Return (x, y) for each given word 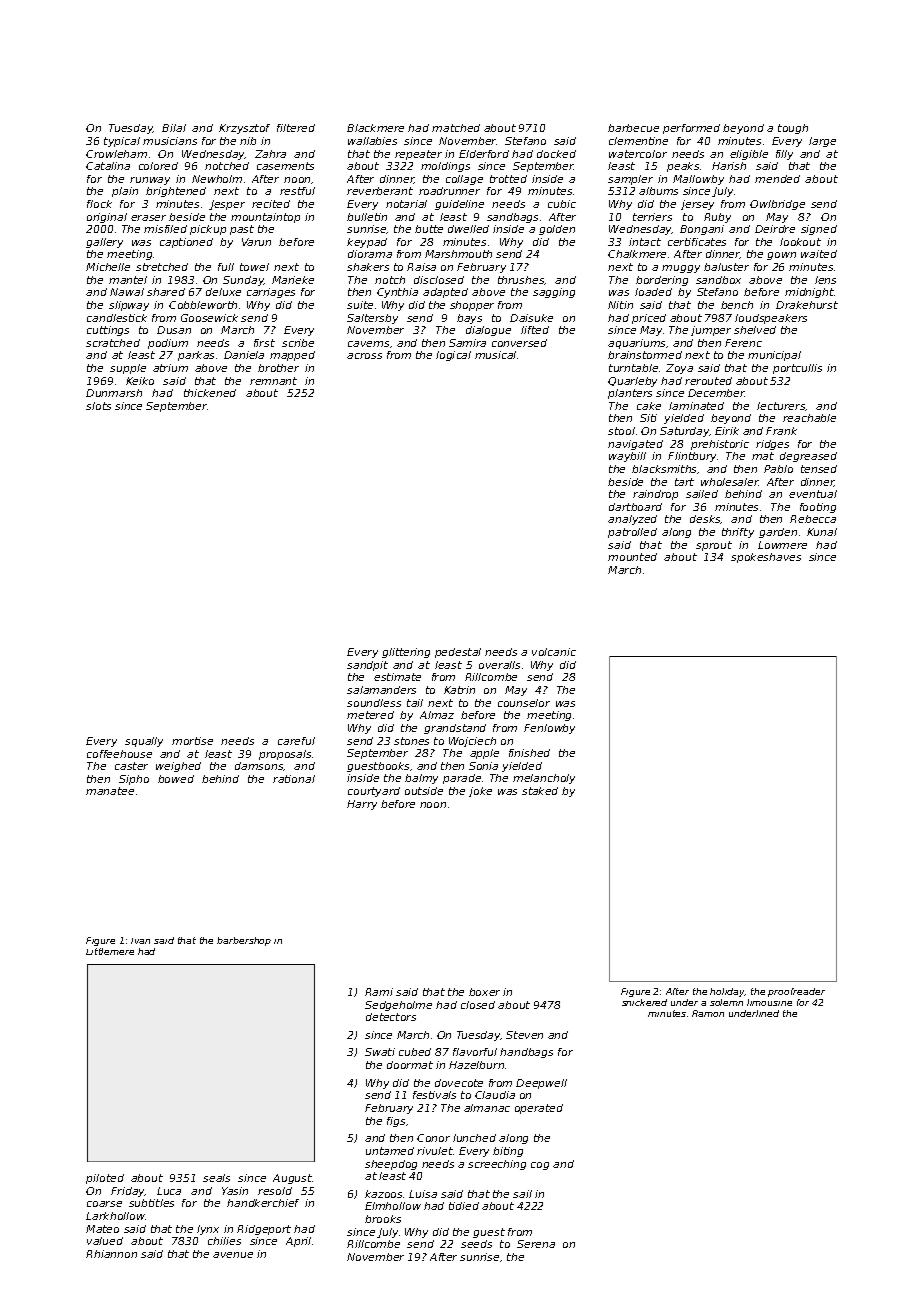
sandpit (367, 666)
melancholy (544, 779)
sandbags (512, 218)
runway (150, 181)
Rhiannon (111, 1254)
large (822, 142)
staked (540, 791)
